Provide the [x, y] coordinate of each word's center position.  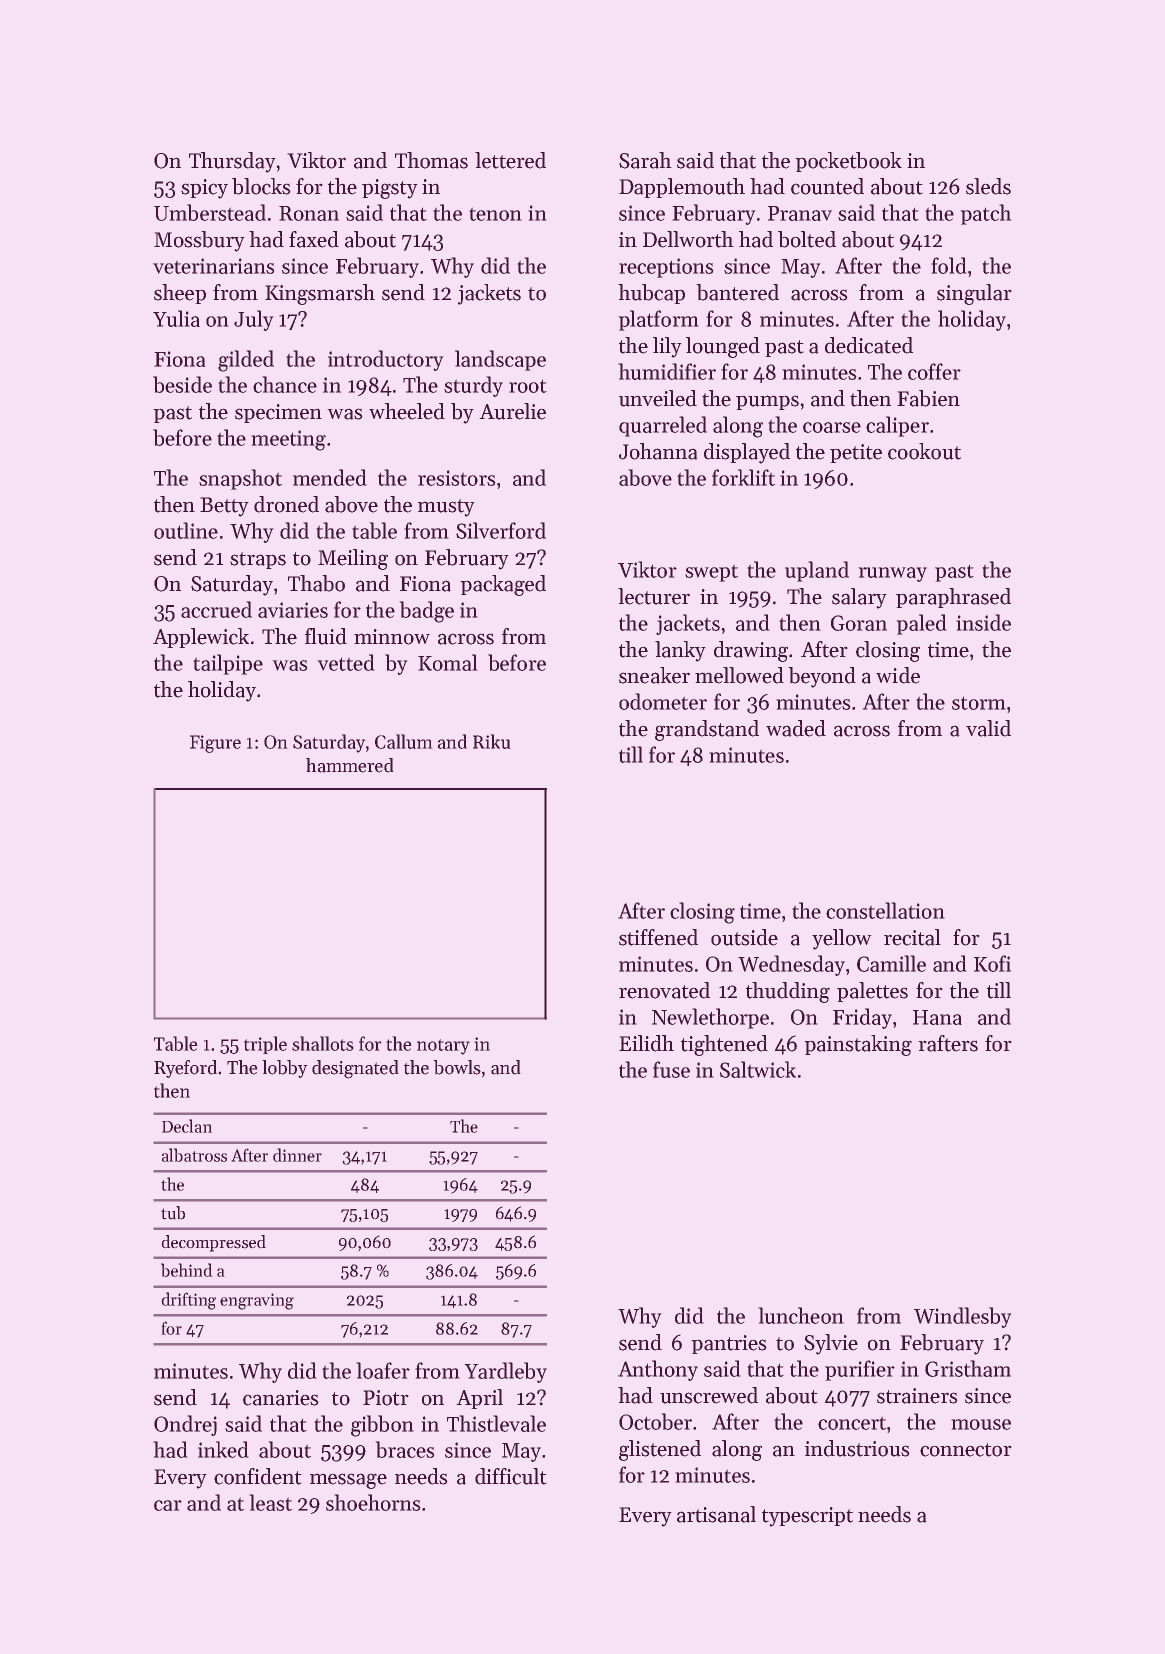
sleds [988, 186]
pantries [729, 1344]
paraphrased [953, 598]
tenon [495, 214]
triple [265, 1045]
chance [285, 384]
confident [257, 1476]
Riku [491, 741]
